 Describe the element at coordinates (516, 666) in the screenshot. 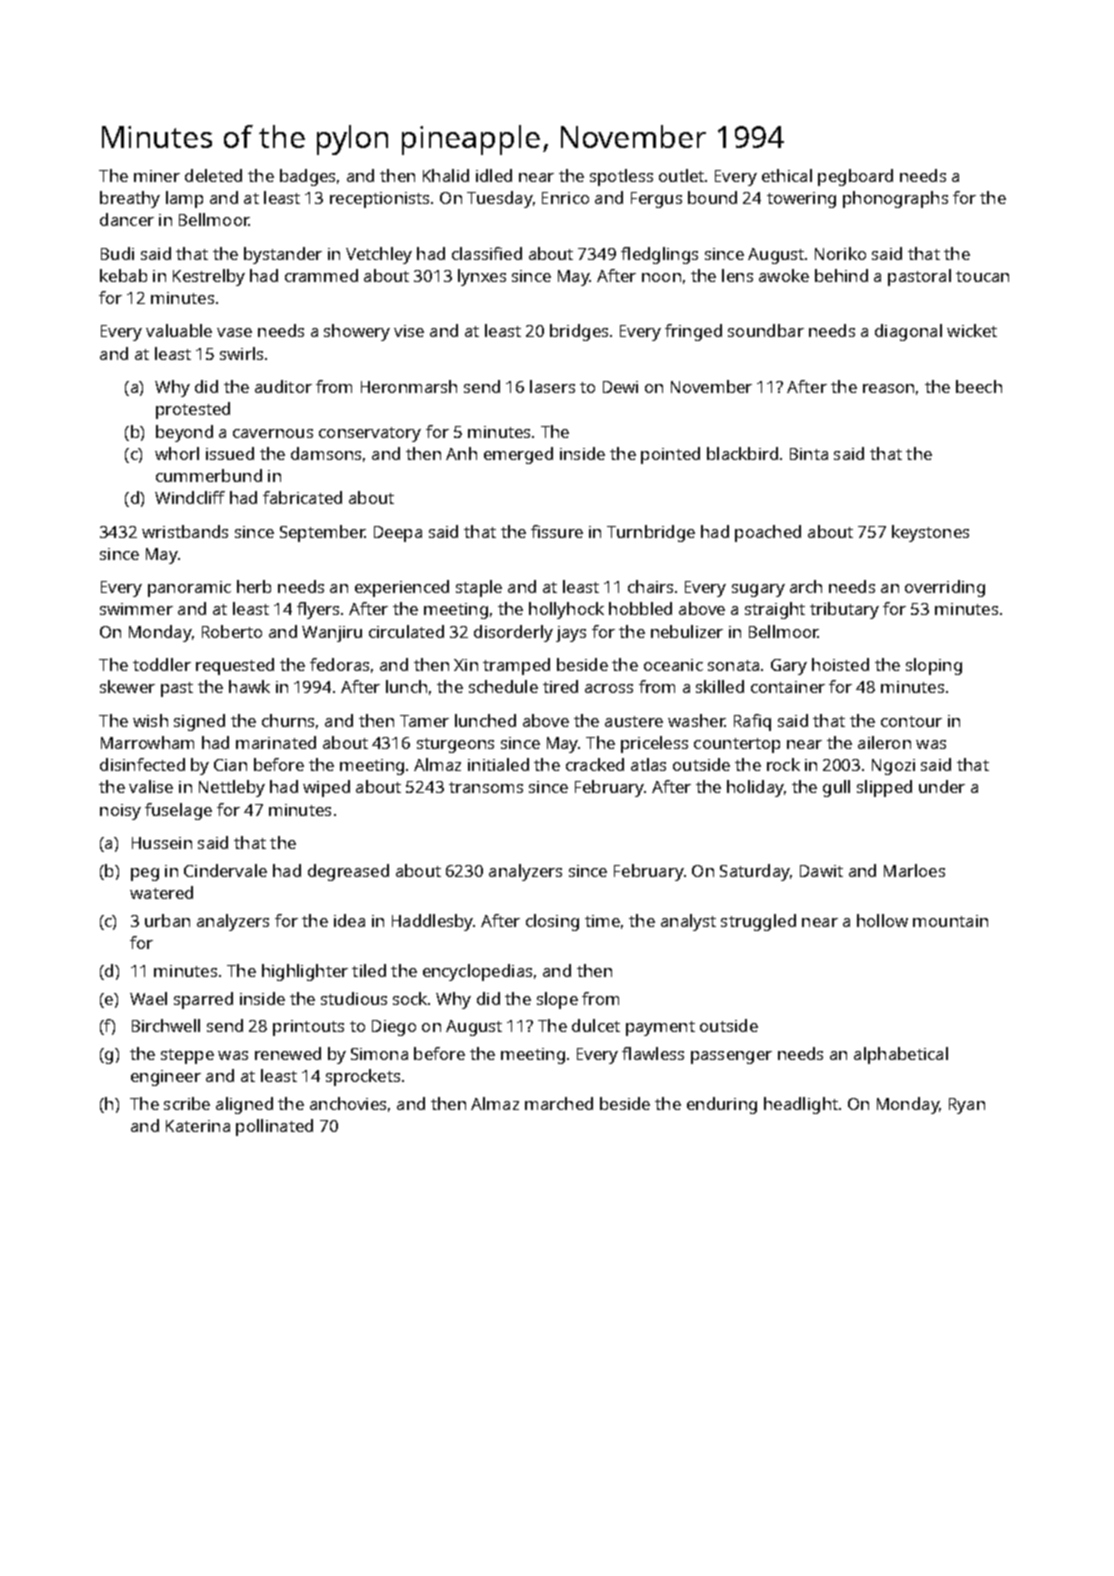

I see `tramped` at that location.
